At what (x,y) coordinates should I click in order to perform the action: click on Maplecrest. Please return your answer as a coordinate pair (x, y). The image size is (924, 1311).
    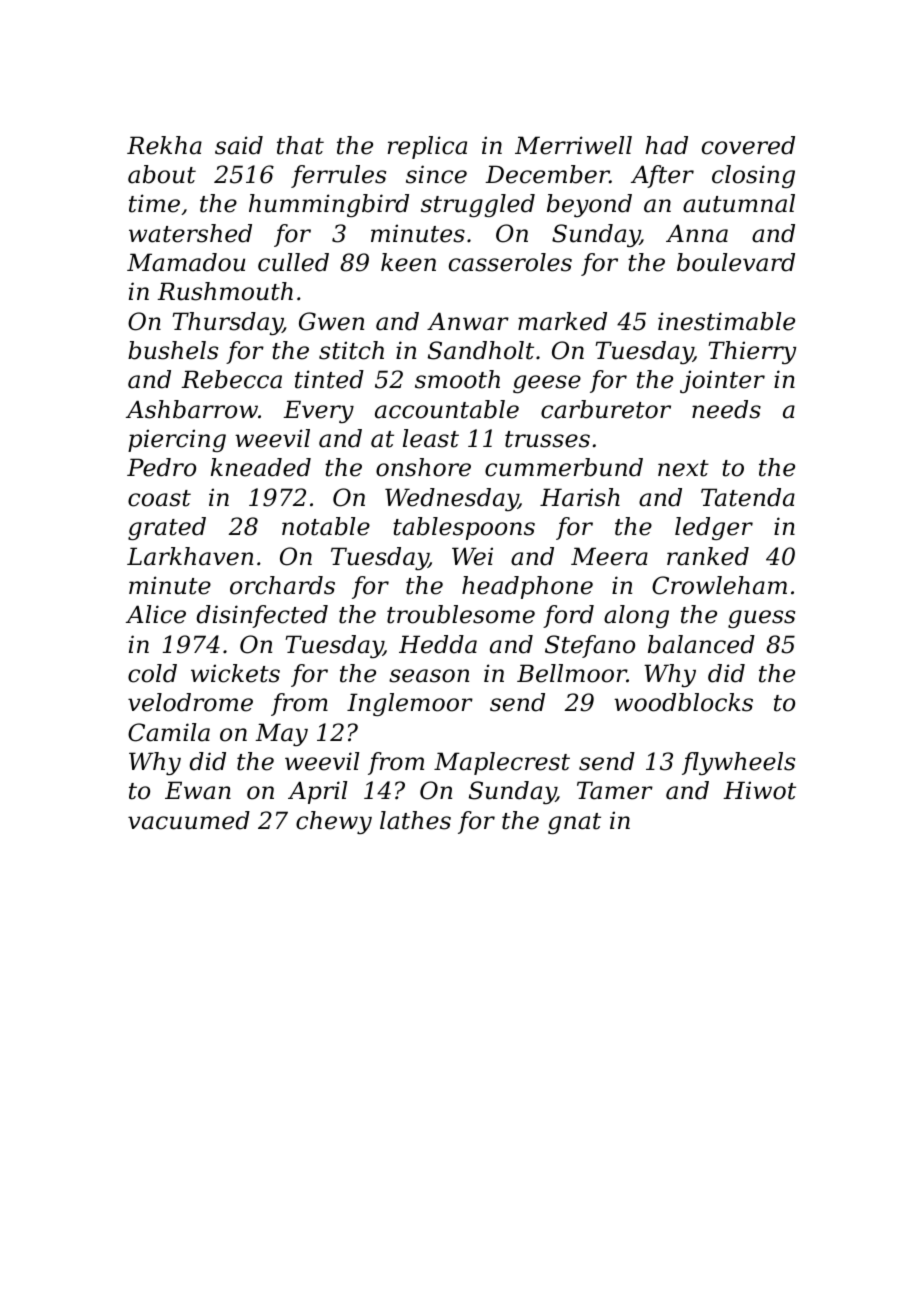
    Looking at the image, I should click on (502, 763).
